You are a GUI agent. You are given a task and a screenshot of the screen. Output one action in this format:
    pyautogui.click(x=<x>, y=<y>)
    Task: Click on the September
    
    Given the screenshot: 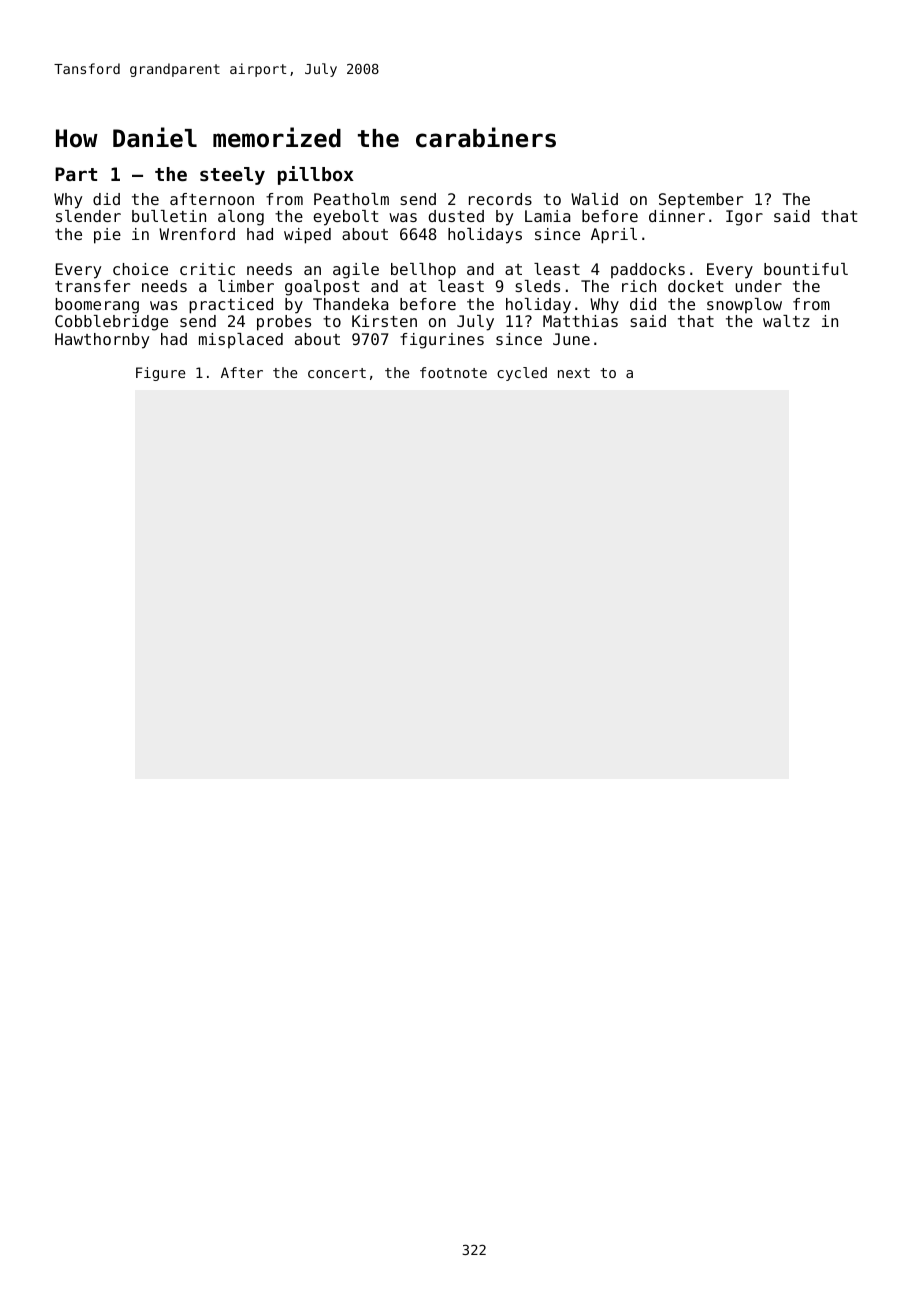 What is the action you would take?
    pyautogui.click(x=701, y=200)
